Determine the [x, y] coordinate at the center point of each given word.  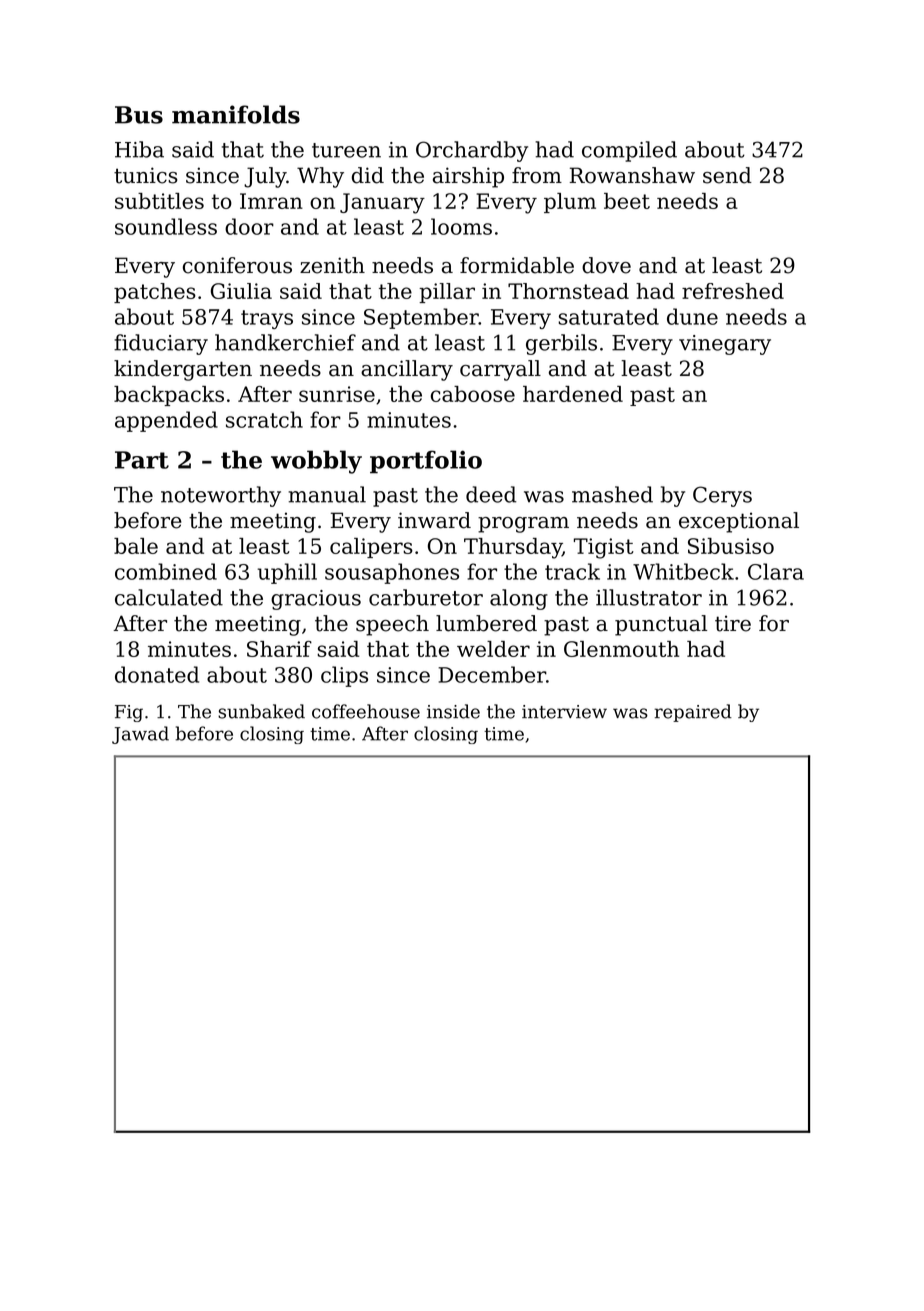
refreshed [733, 291]
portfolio [426, 462]
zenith [332, 265]
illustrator [649, 597]
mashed [612, 494]
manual [327, 494]
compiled [629, 151]
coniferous [237, 265]
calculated [169, 597]
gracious [316, 600]
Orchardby [472, 151]
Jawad [140, 735]
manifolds [236, 114]
